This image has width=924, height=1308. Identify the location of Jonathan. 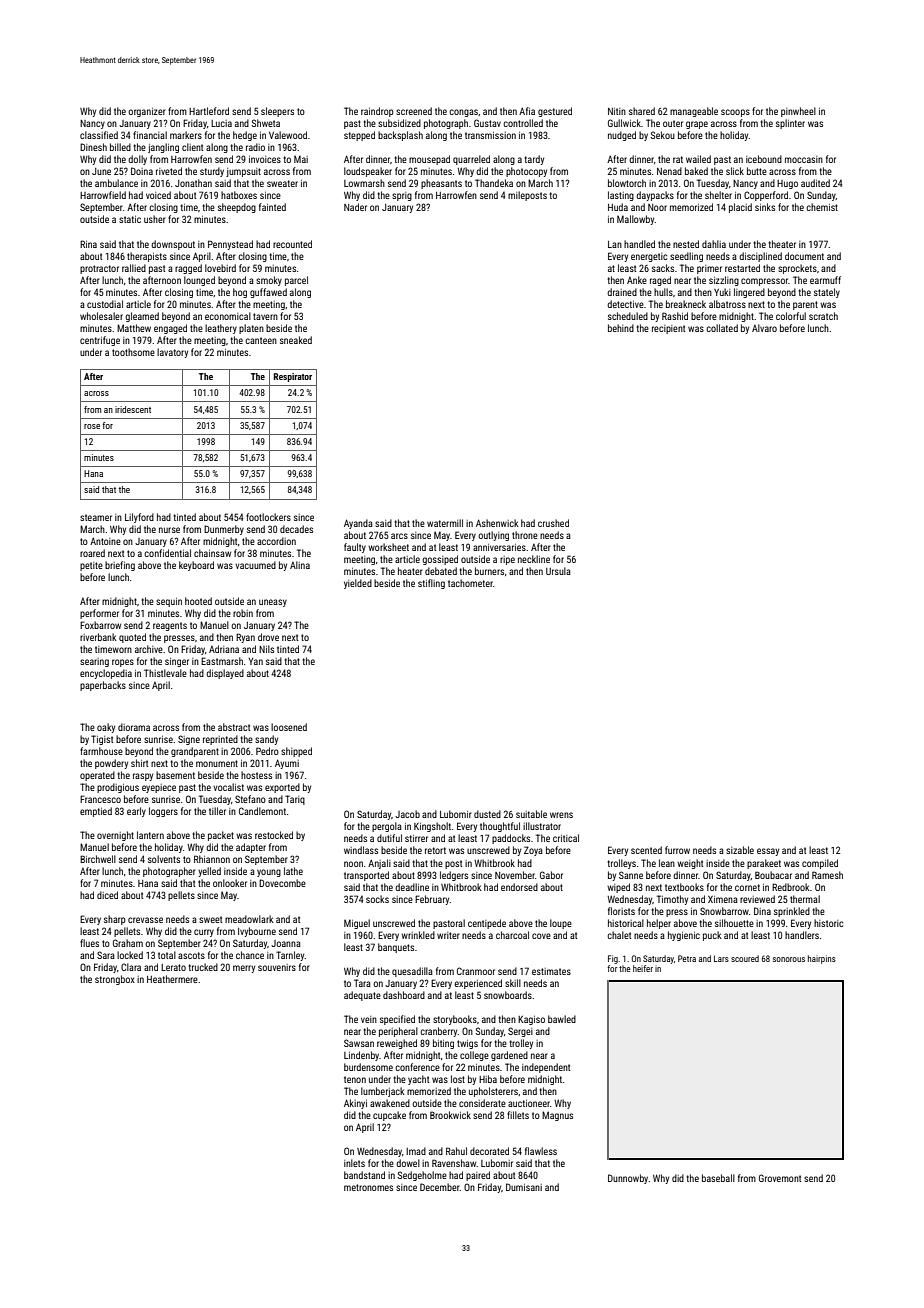
(193, 183).
